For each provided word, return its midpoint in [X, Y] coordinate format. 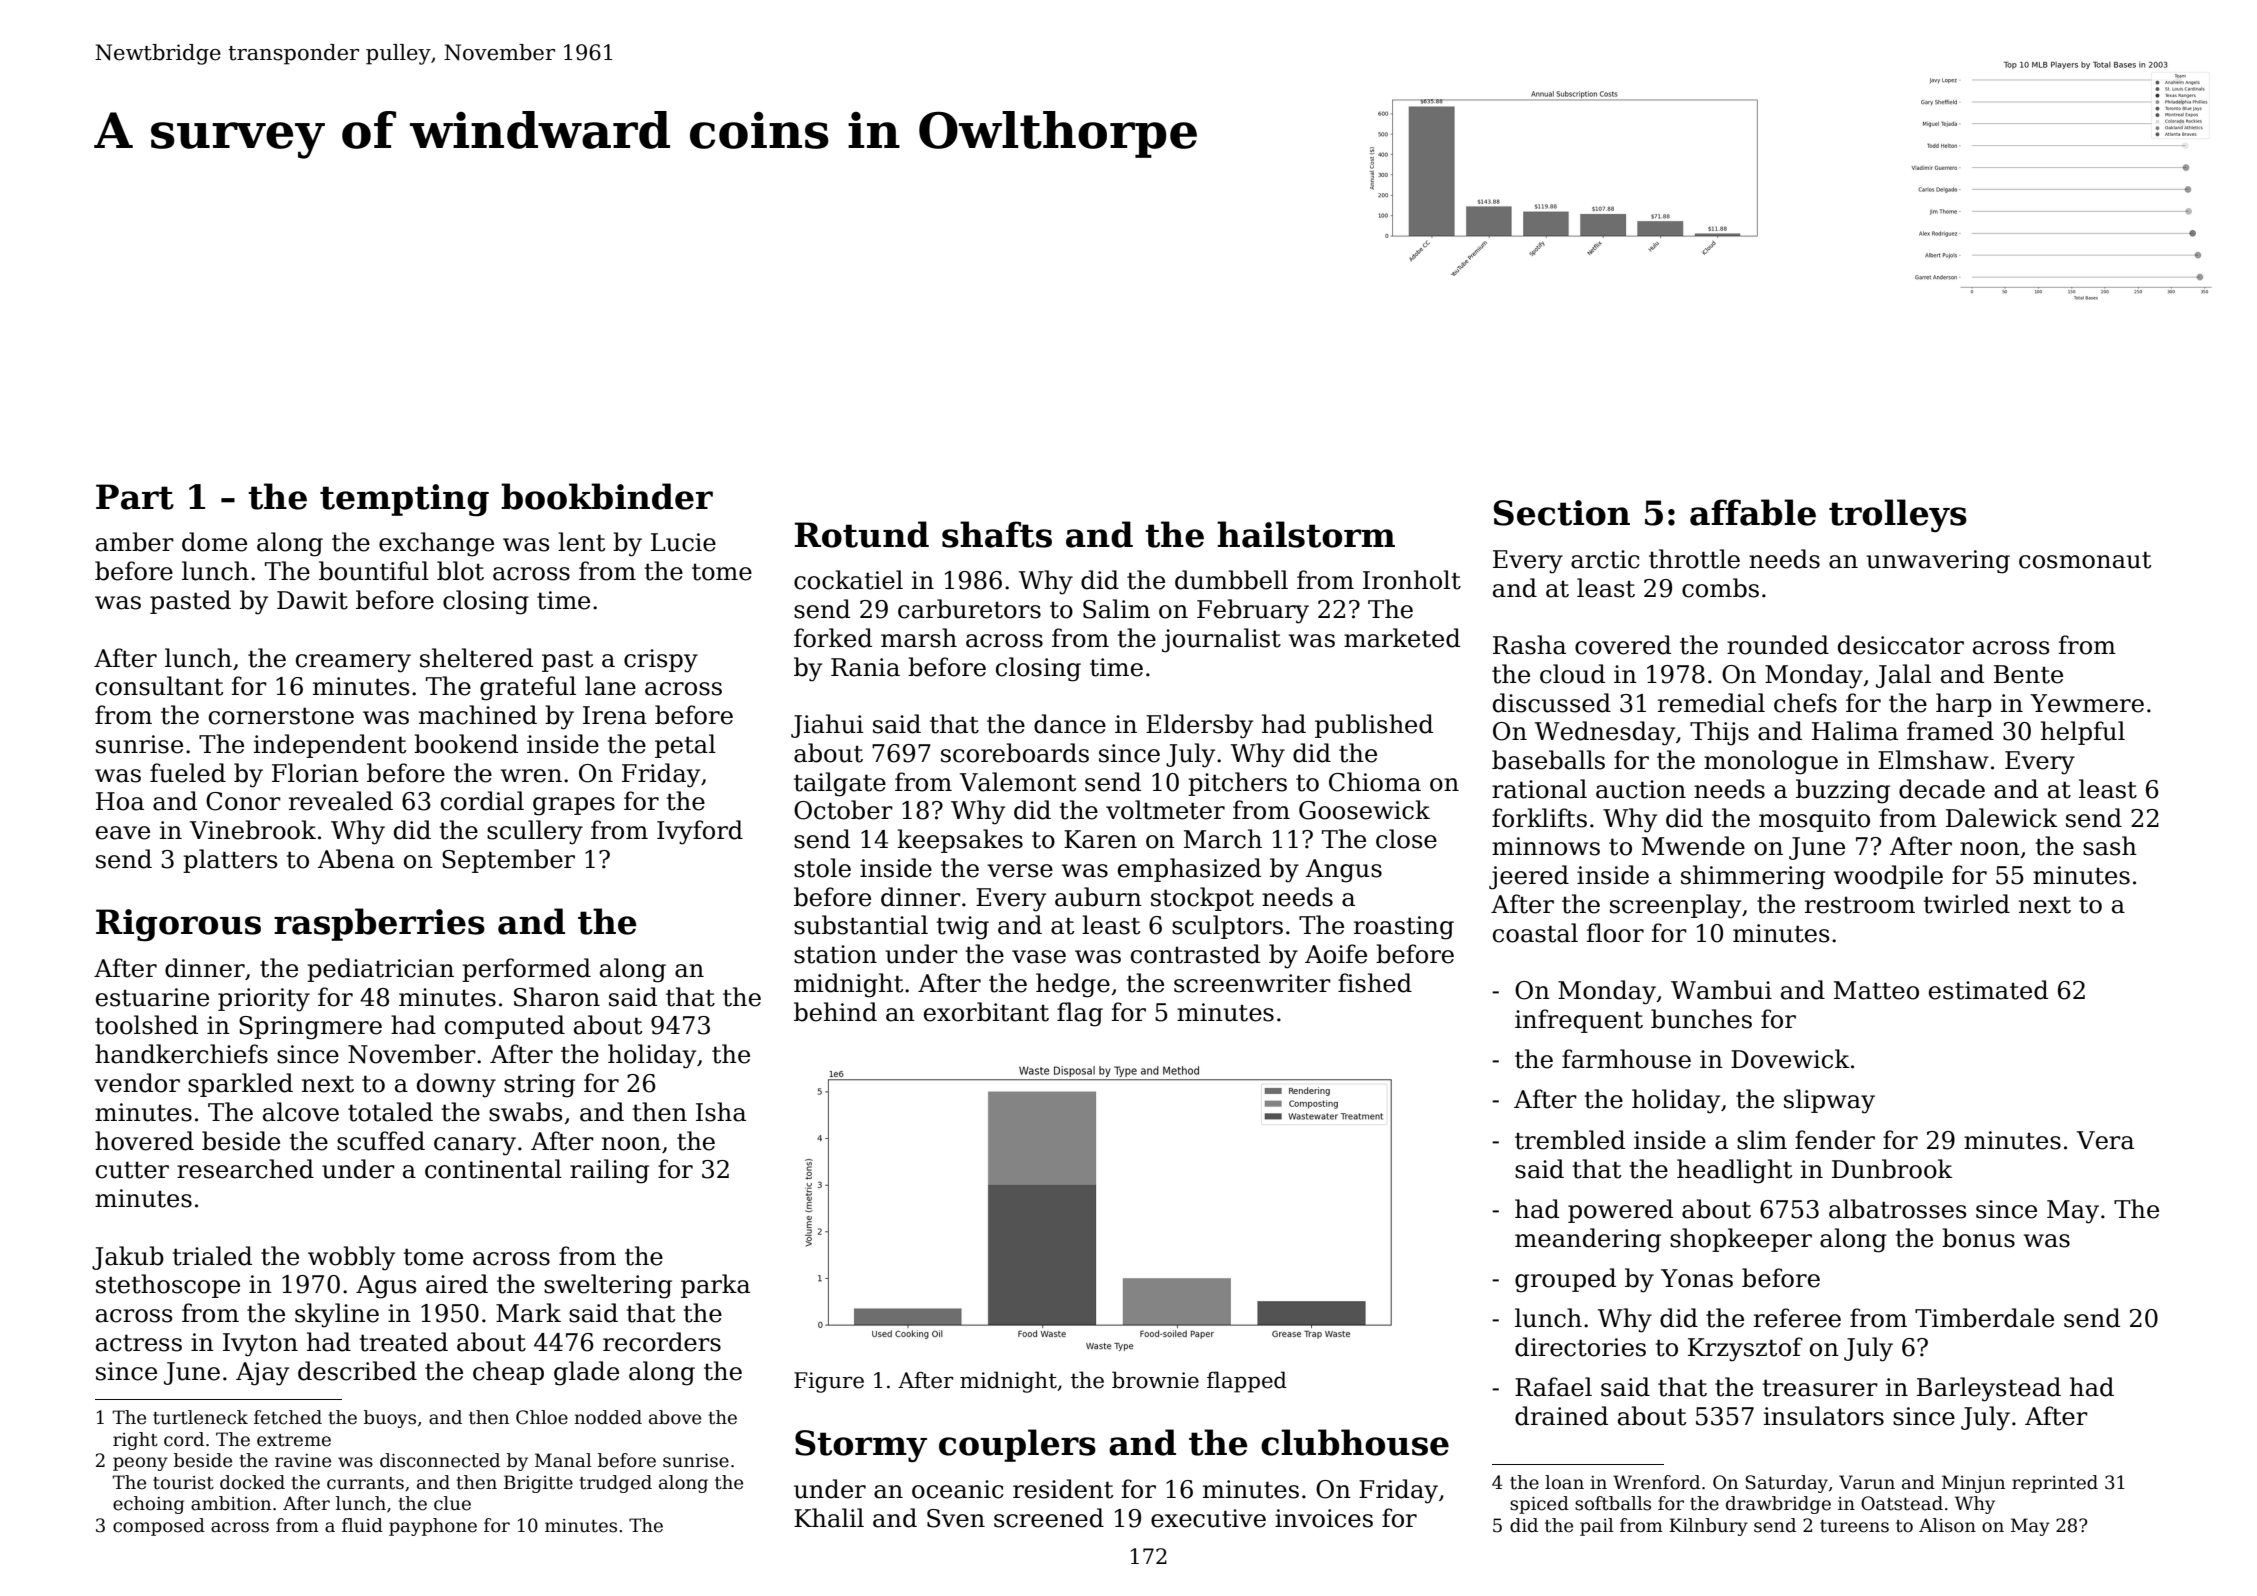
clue [452, 1503]
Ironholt [1412, 580]
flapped [1247, 1382]
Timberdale [1984, 1318]
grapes [574, 806]
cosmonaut [2085, 560]
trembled [1570, 1140]
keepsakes [960, 841]
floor [1615, 933]
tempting [404, 500]
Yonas [1697, 1278]
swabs [525, 1112]
